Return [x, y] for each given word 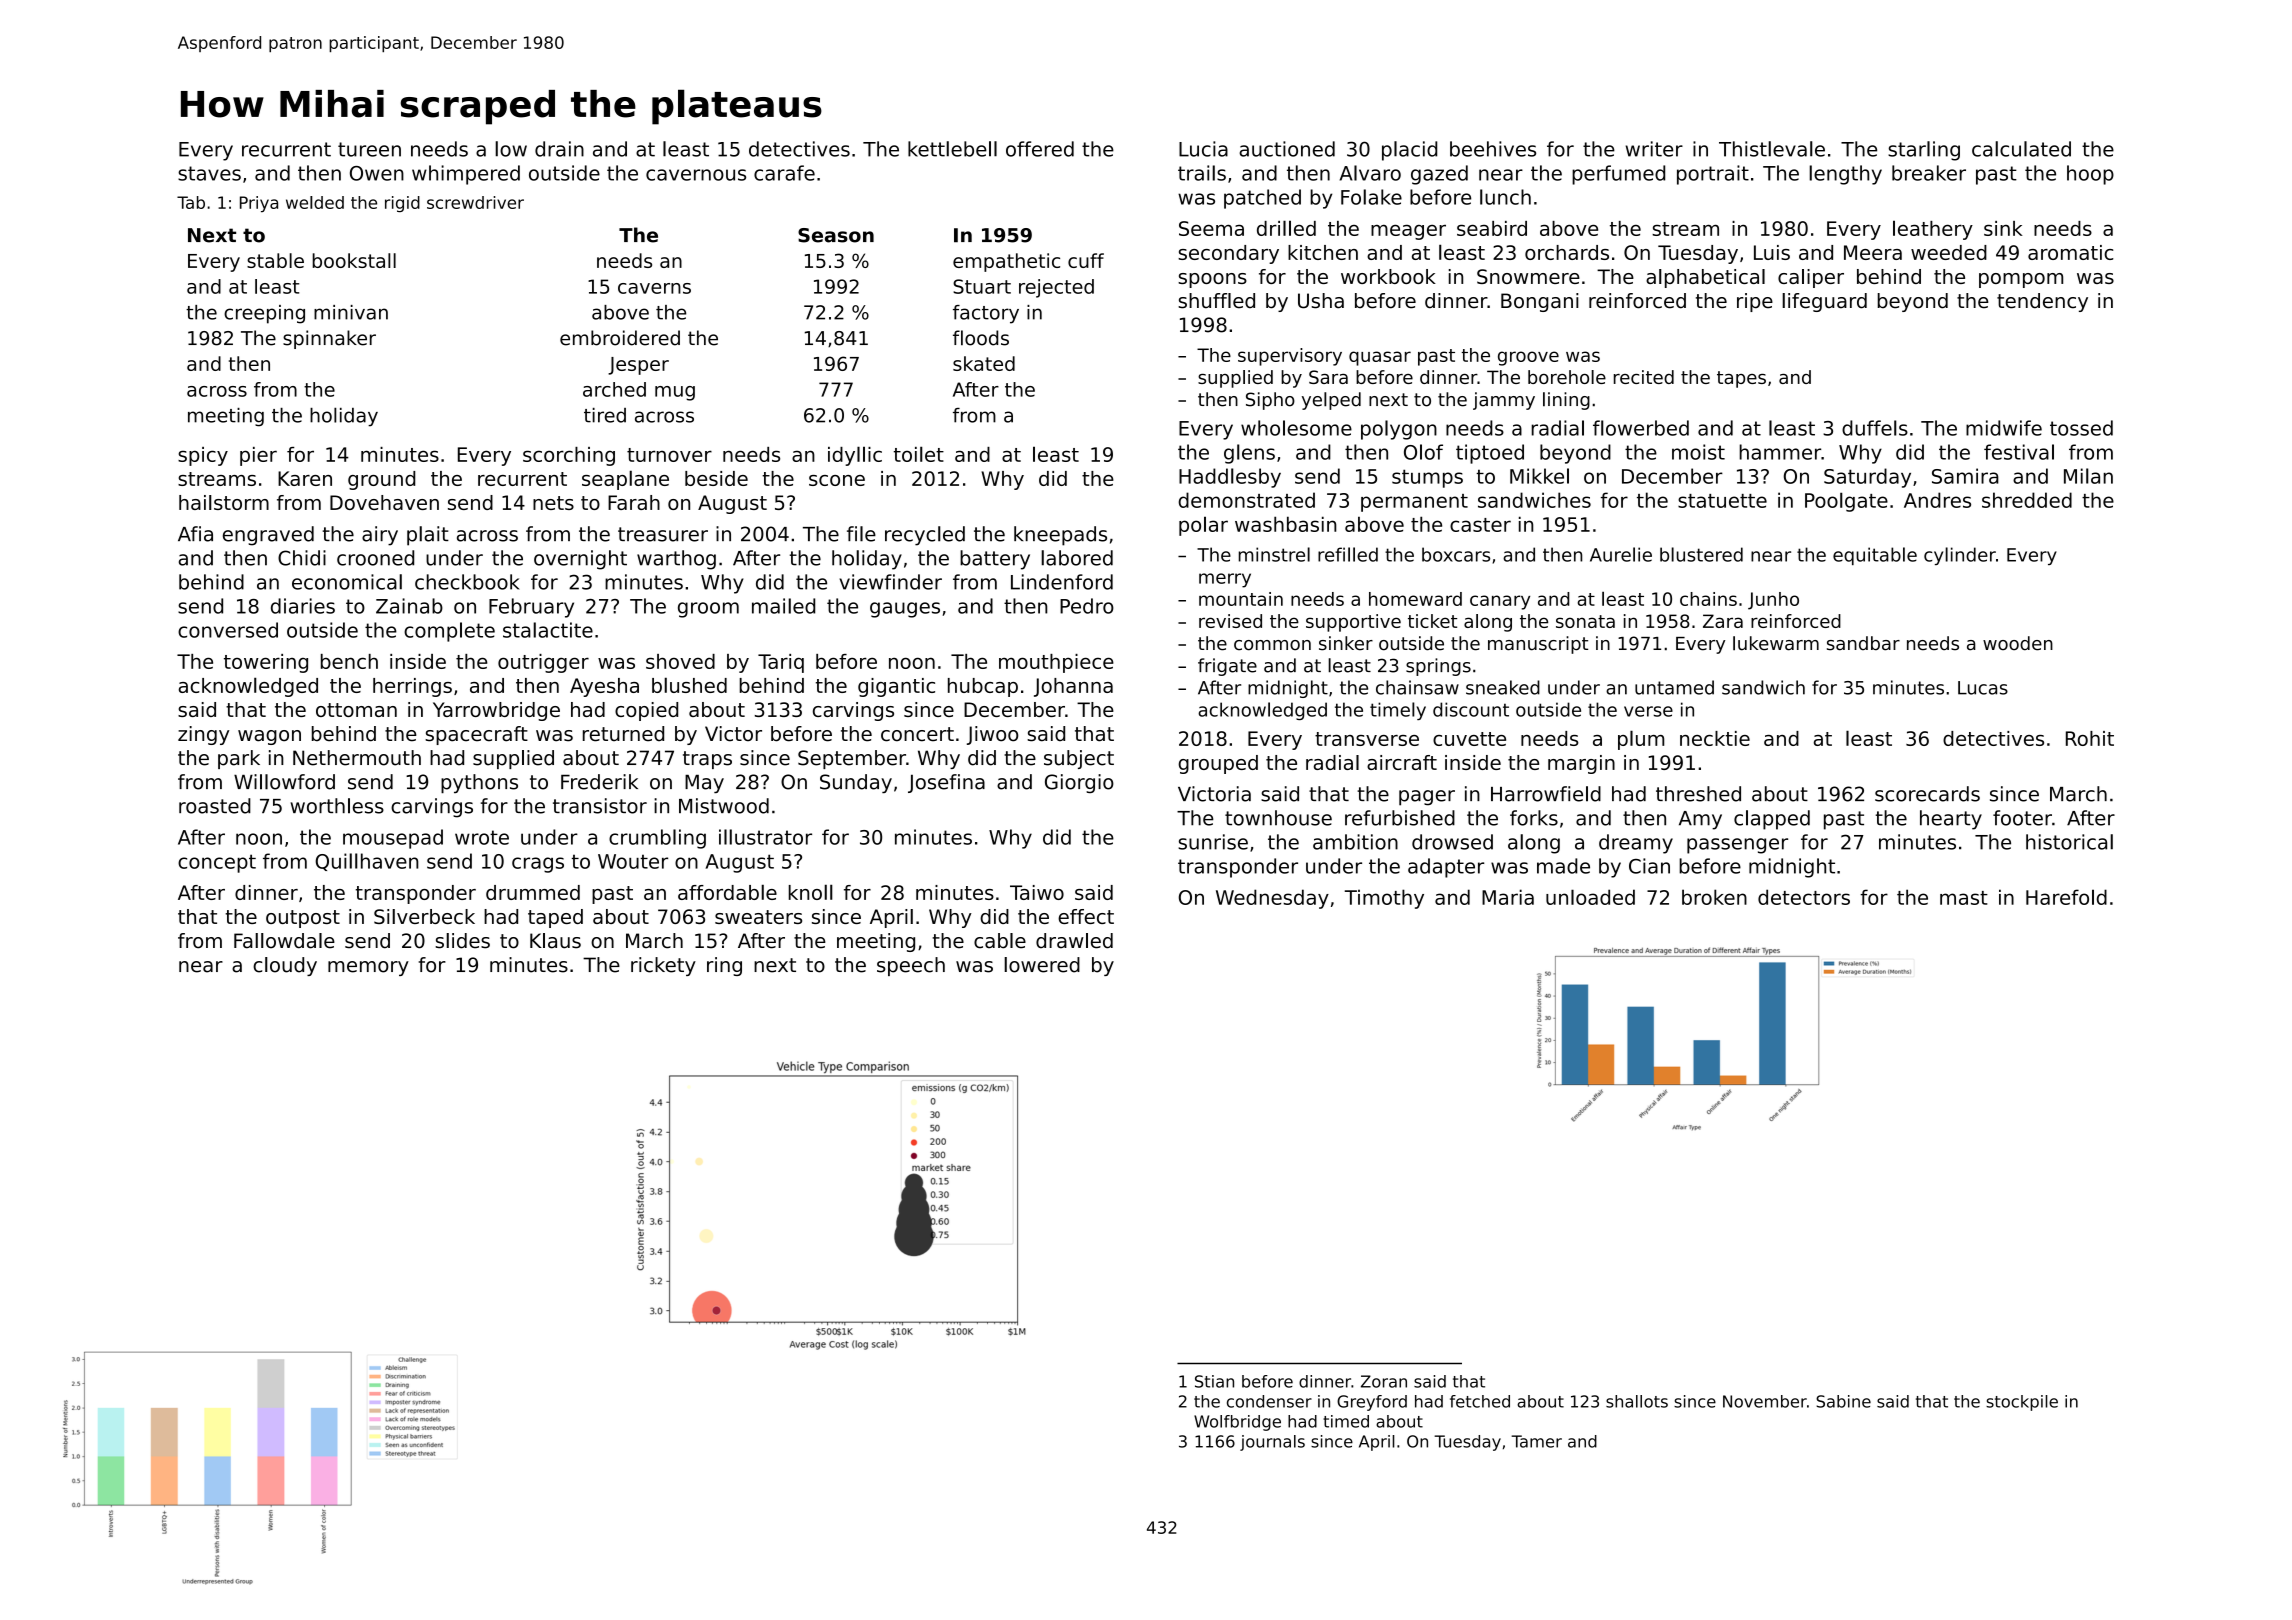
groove [1528, 358]
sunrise [1213, 842]
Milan [2088, 476]
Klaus [555, 941]
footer [2022, 818]
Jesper [638, 366]
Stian [1214, 1381]
